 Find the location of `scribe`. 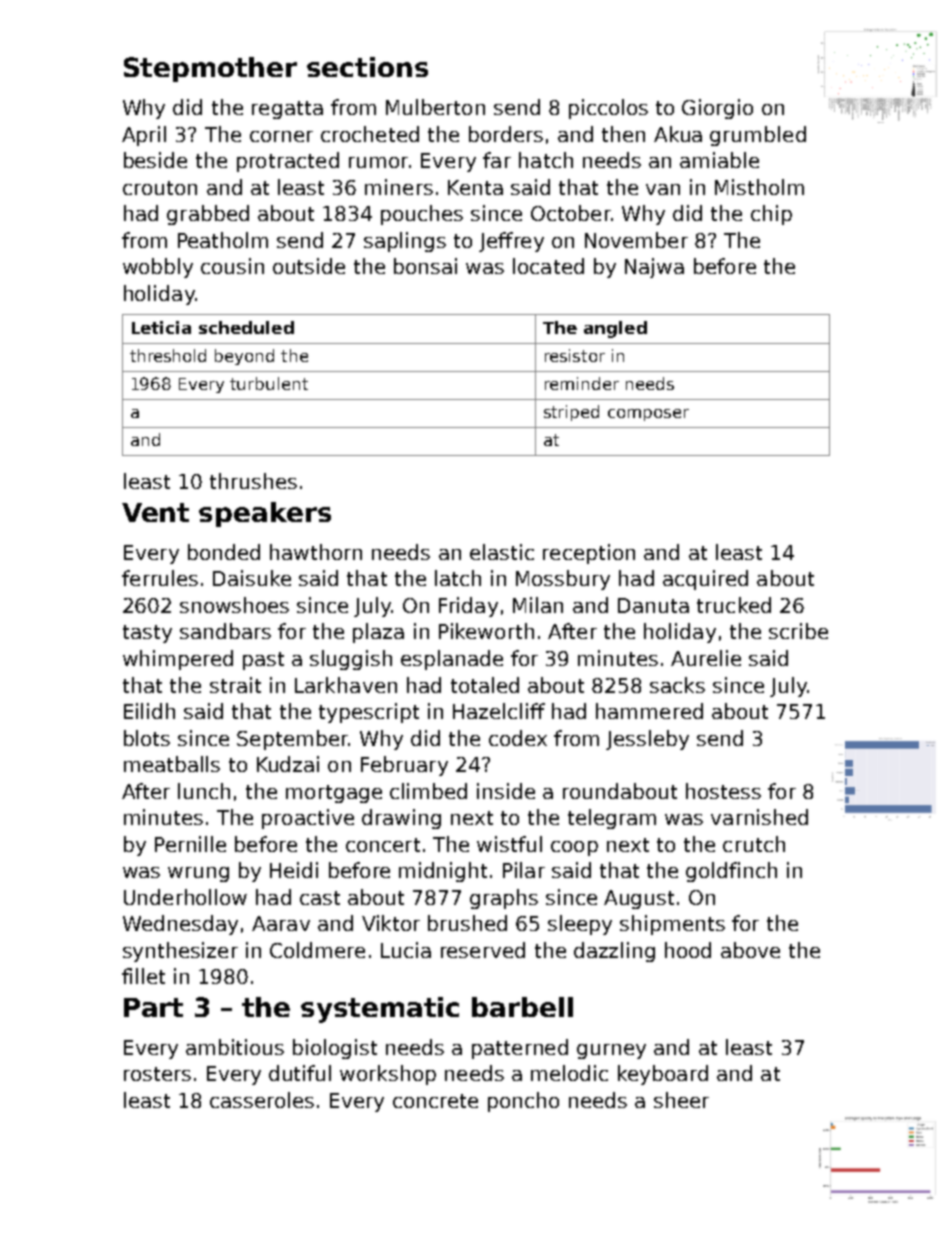

scribe is located at coordinates (798, 631).
